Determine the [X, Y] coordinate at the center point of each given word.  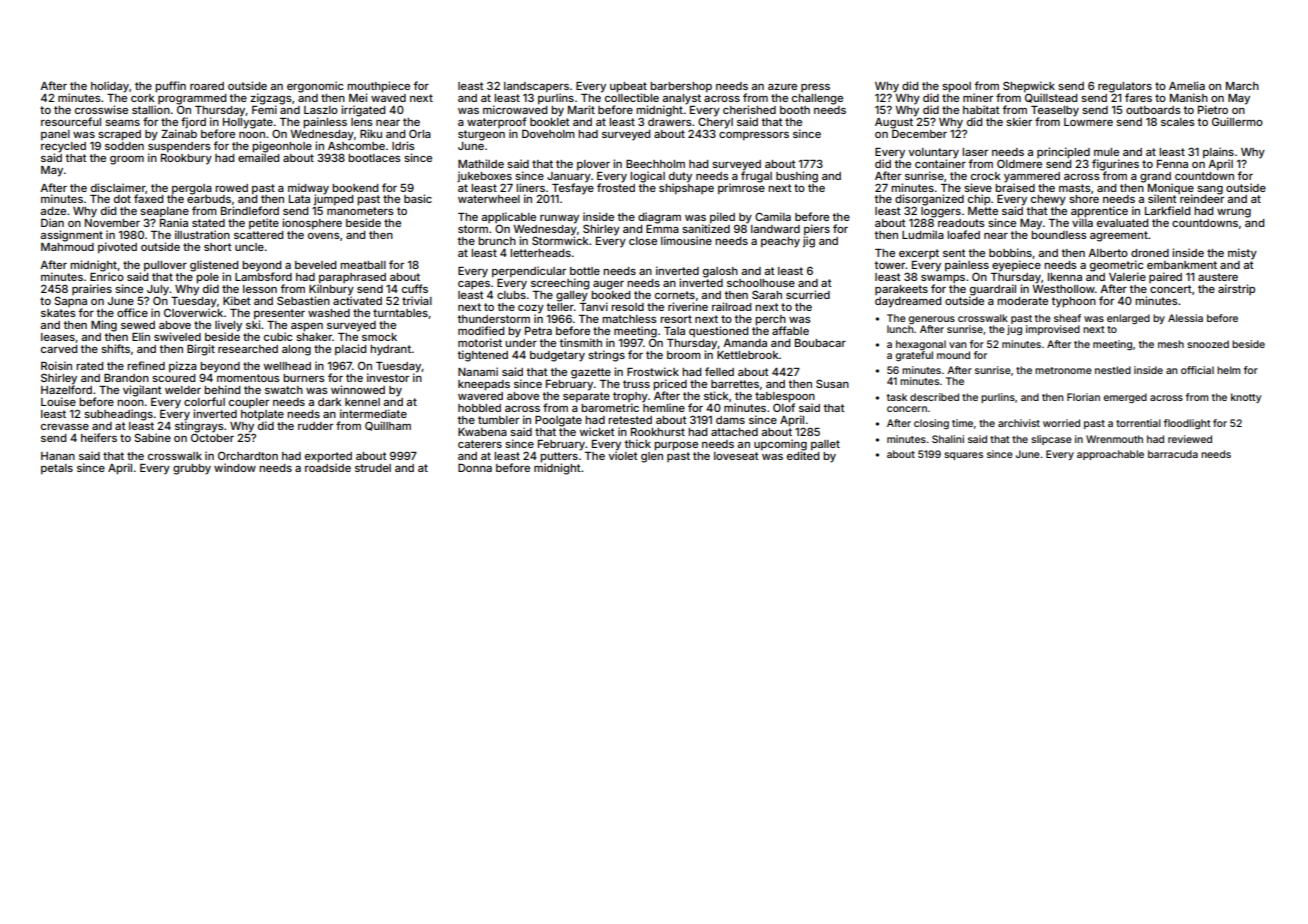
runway [559, 219]
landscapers [536, 87]
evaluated [1122, 223]
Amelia [1187, 85]
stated [208, 223]
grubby [192, 469]
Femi [264, 109]
